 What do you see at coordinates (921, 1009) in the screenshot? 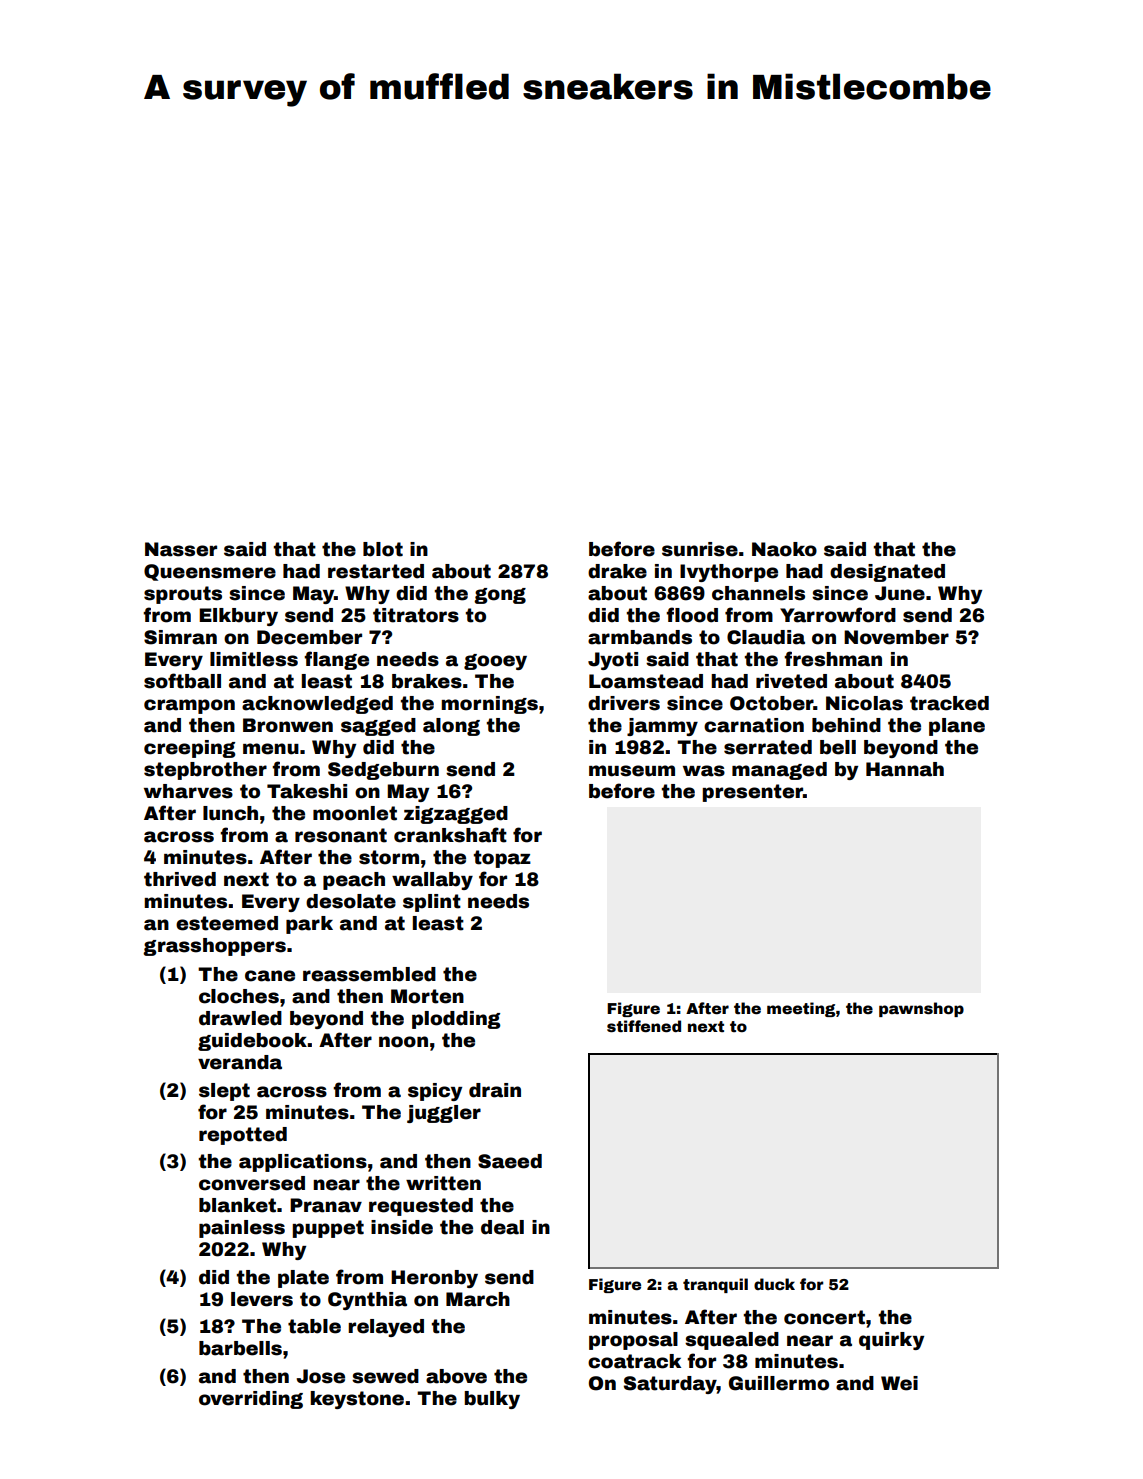
I see `pawnshop` at bounding box center [921, 1009].
